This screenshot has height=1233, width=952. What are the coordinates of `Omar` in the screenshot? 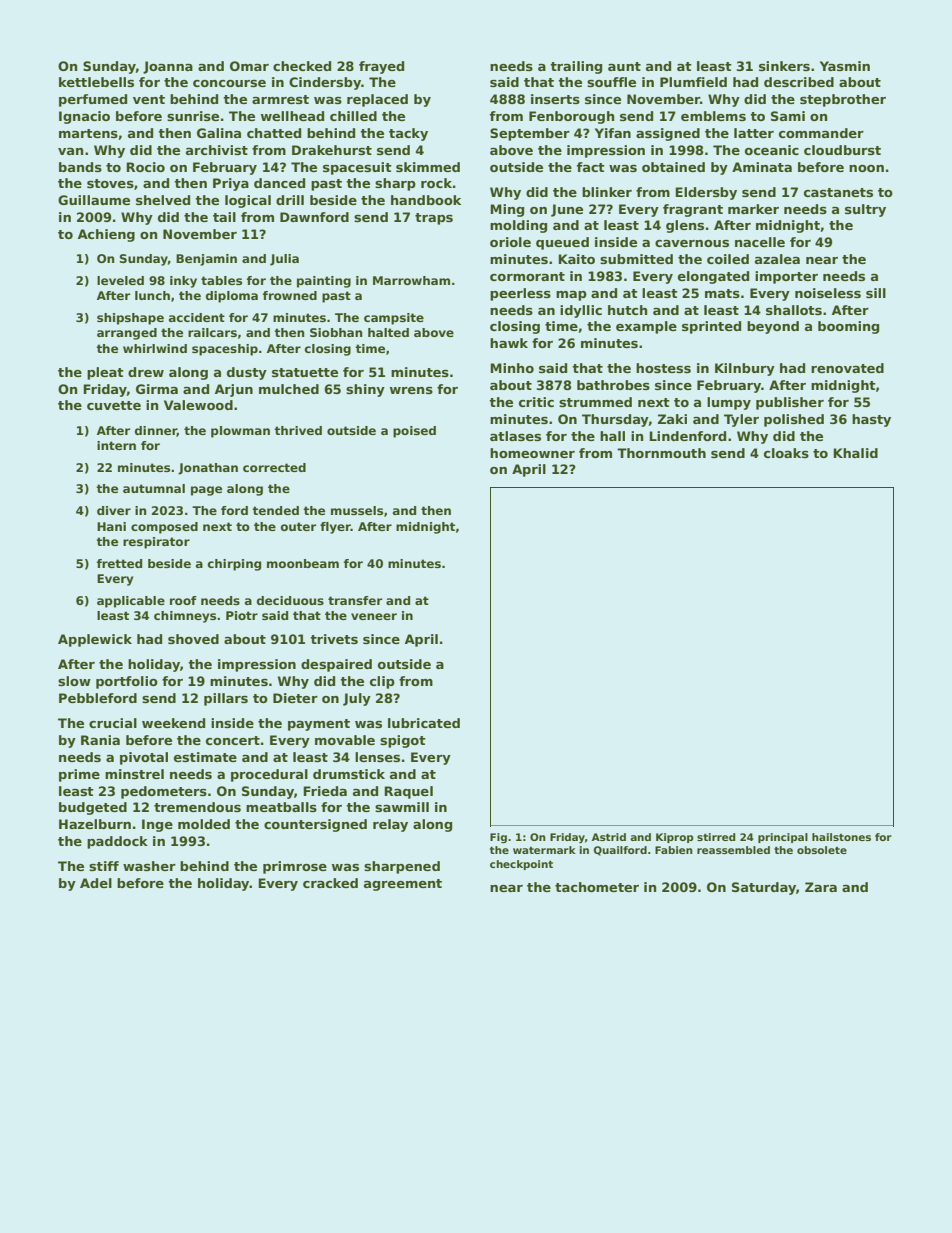 It's located at (249, 66).
